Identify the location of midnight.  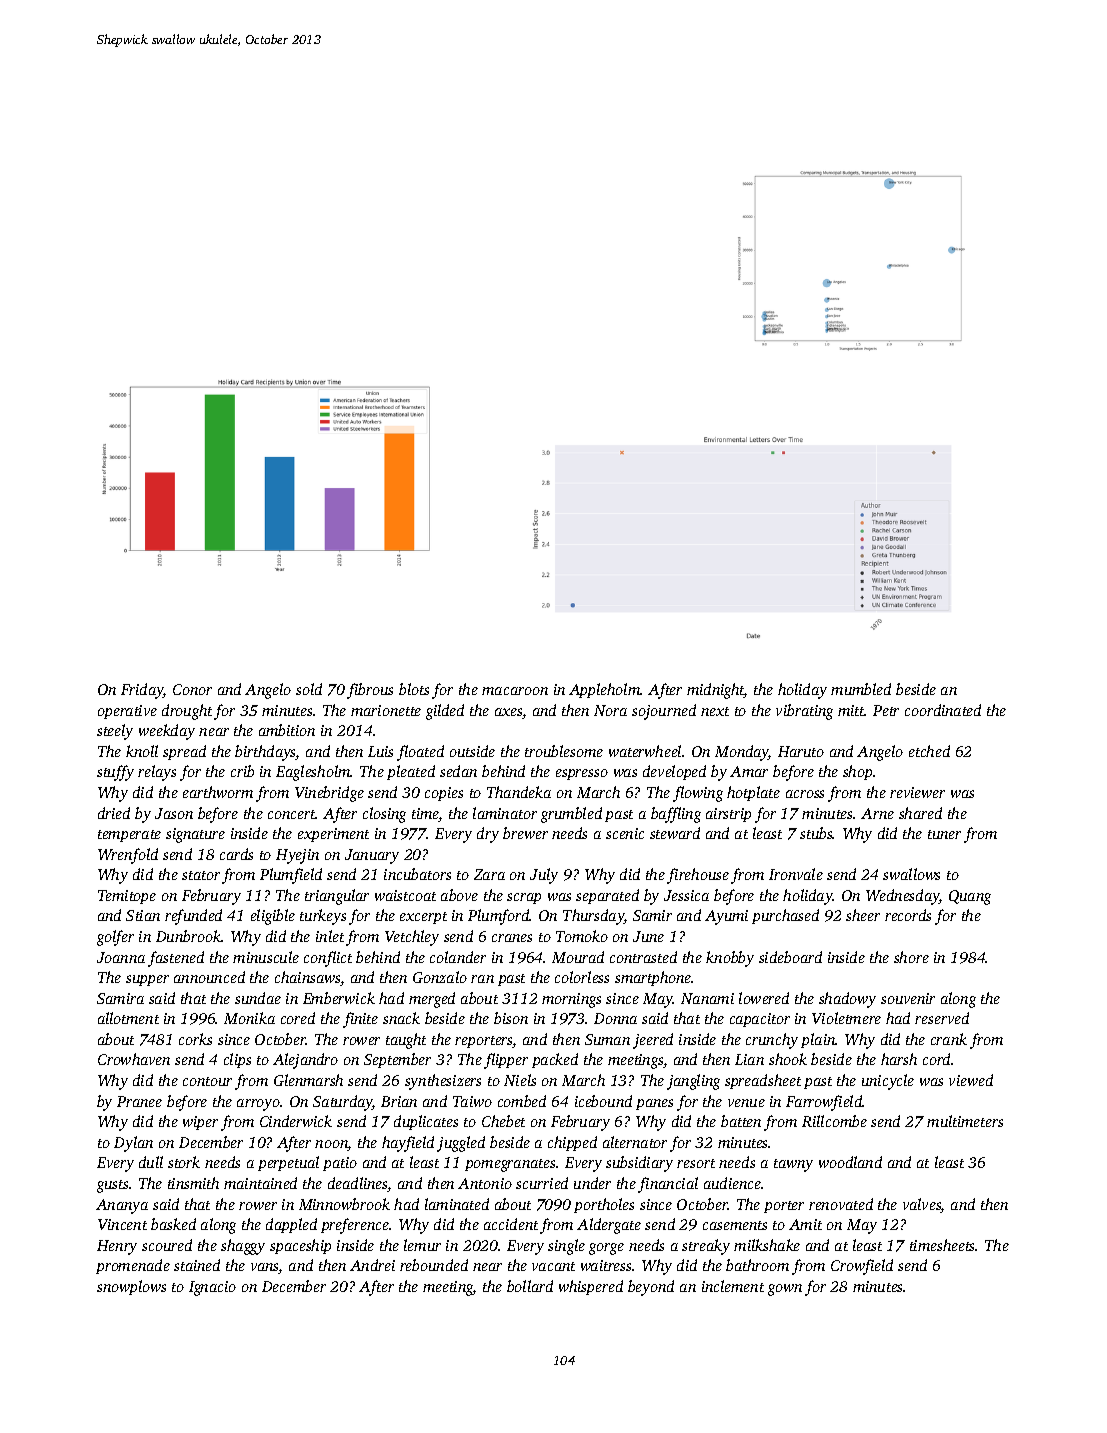
(716, 691).
